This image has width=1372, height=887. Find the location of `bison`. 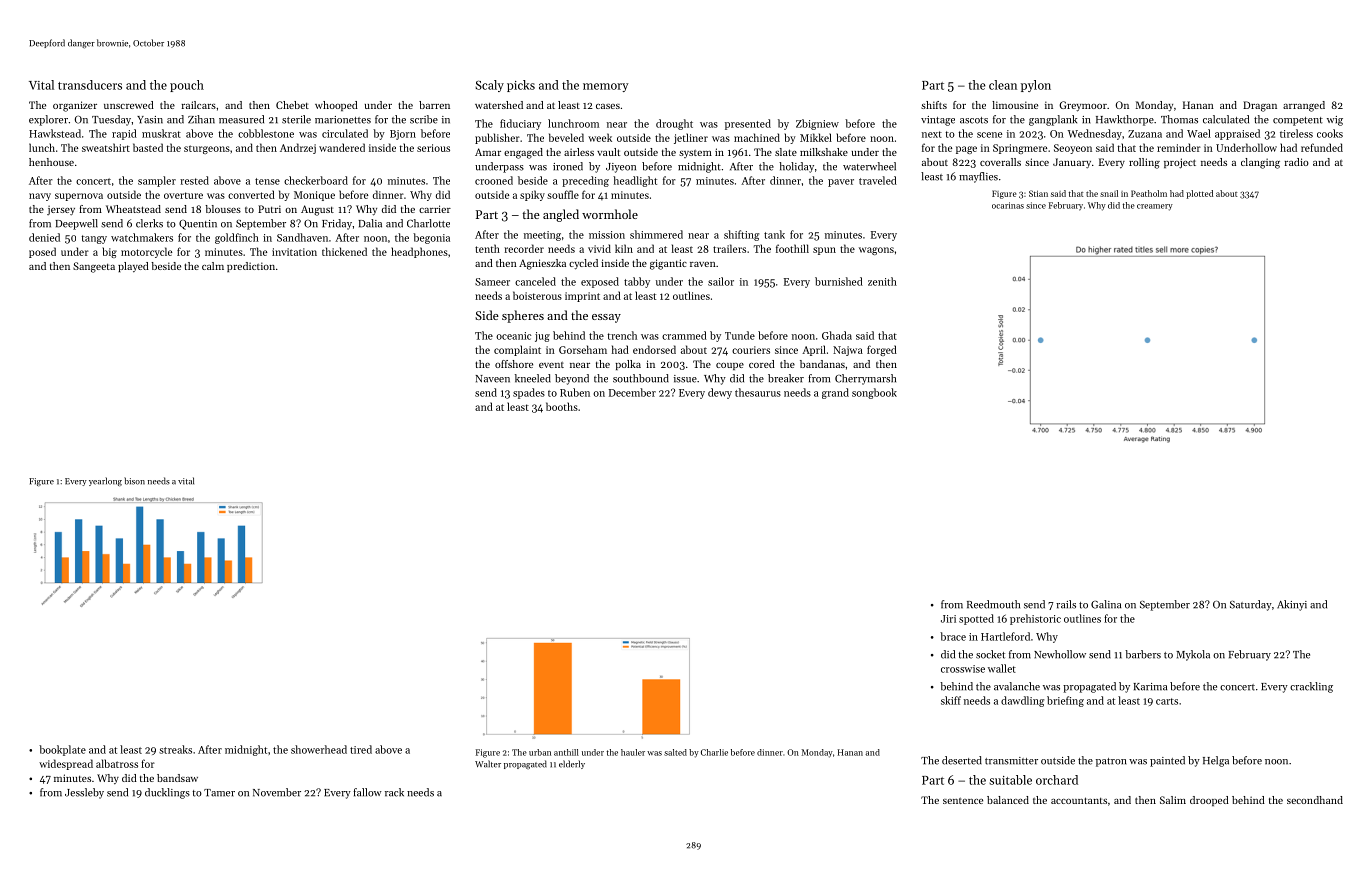

bison is located at coordinates (134, 481).
